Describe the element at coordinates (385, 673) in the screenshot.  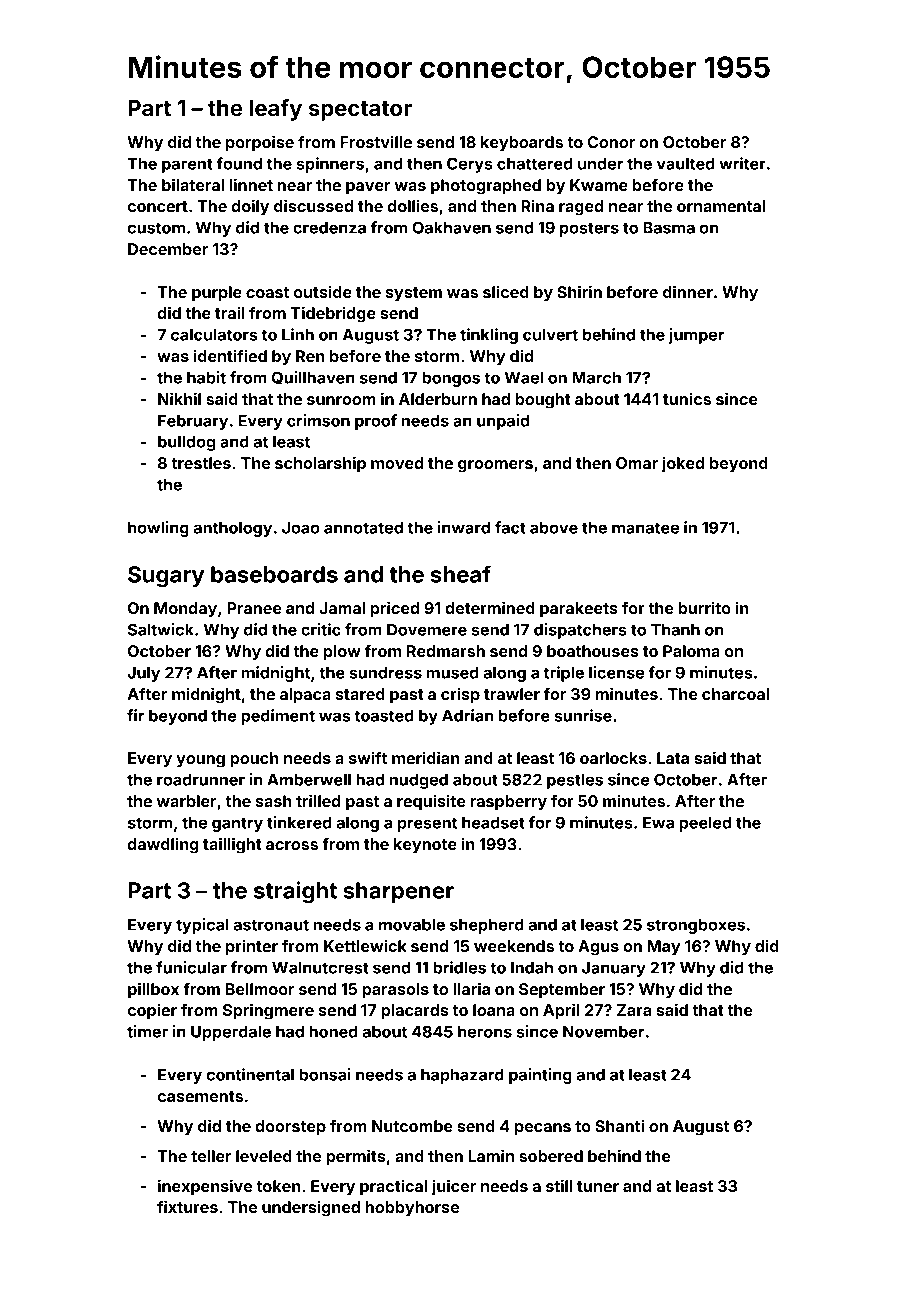
I see `sundress` at that location.
